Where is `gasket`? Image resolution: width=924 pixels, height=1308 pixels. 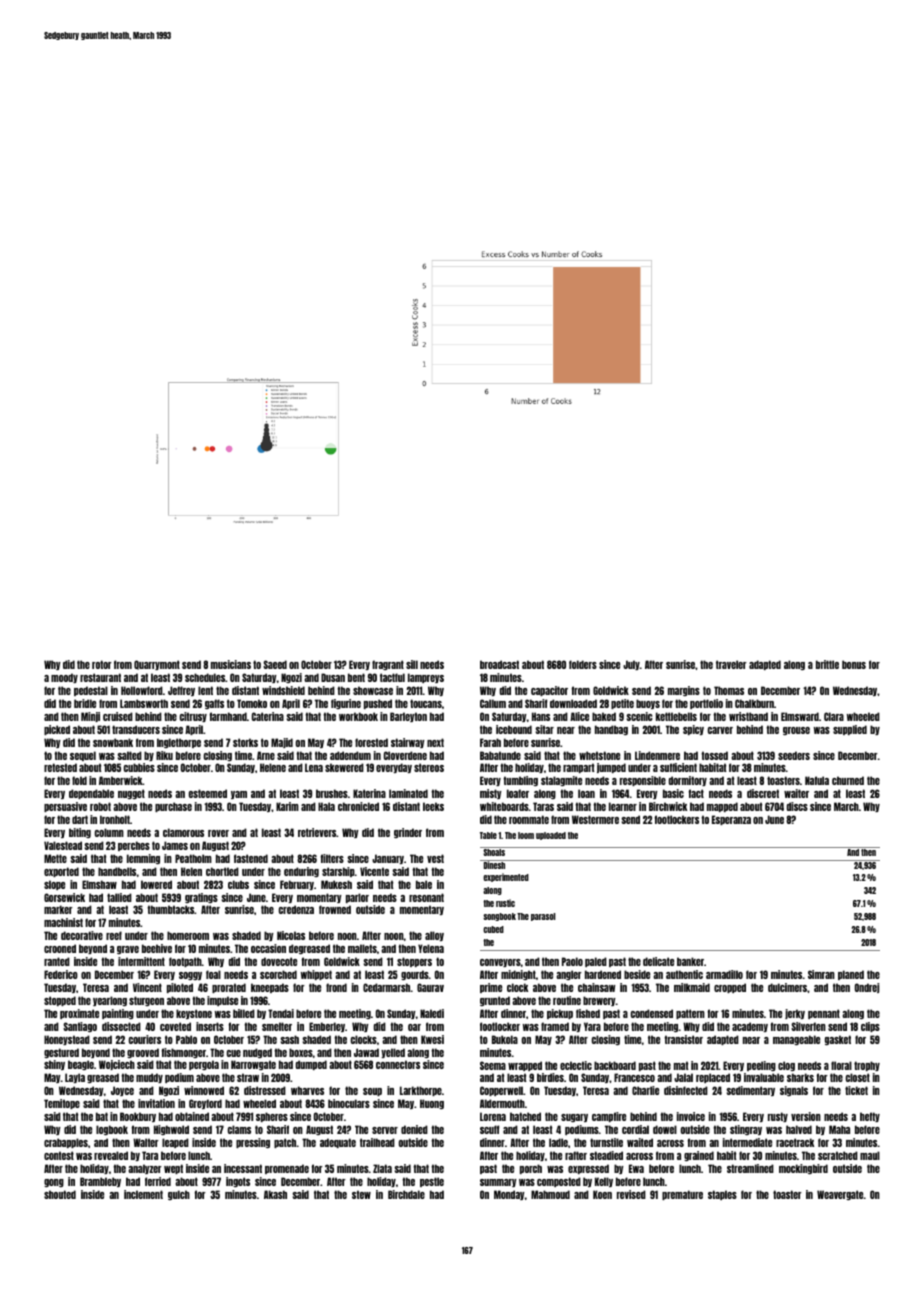 gasket is located at coordinates (838, 1040).
